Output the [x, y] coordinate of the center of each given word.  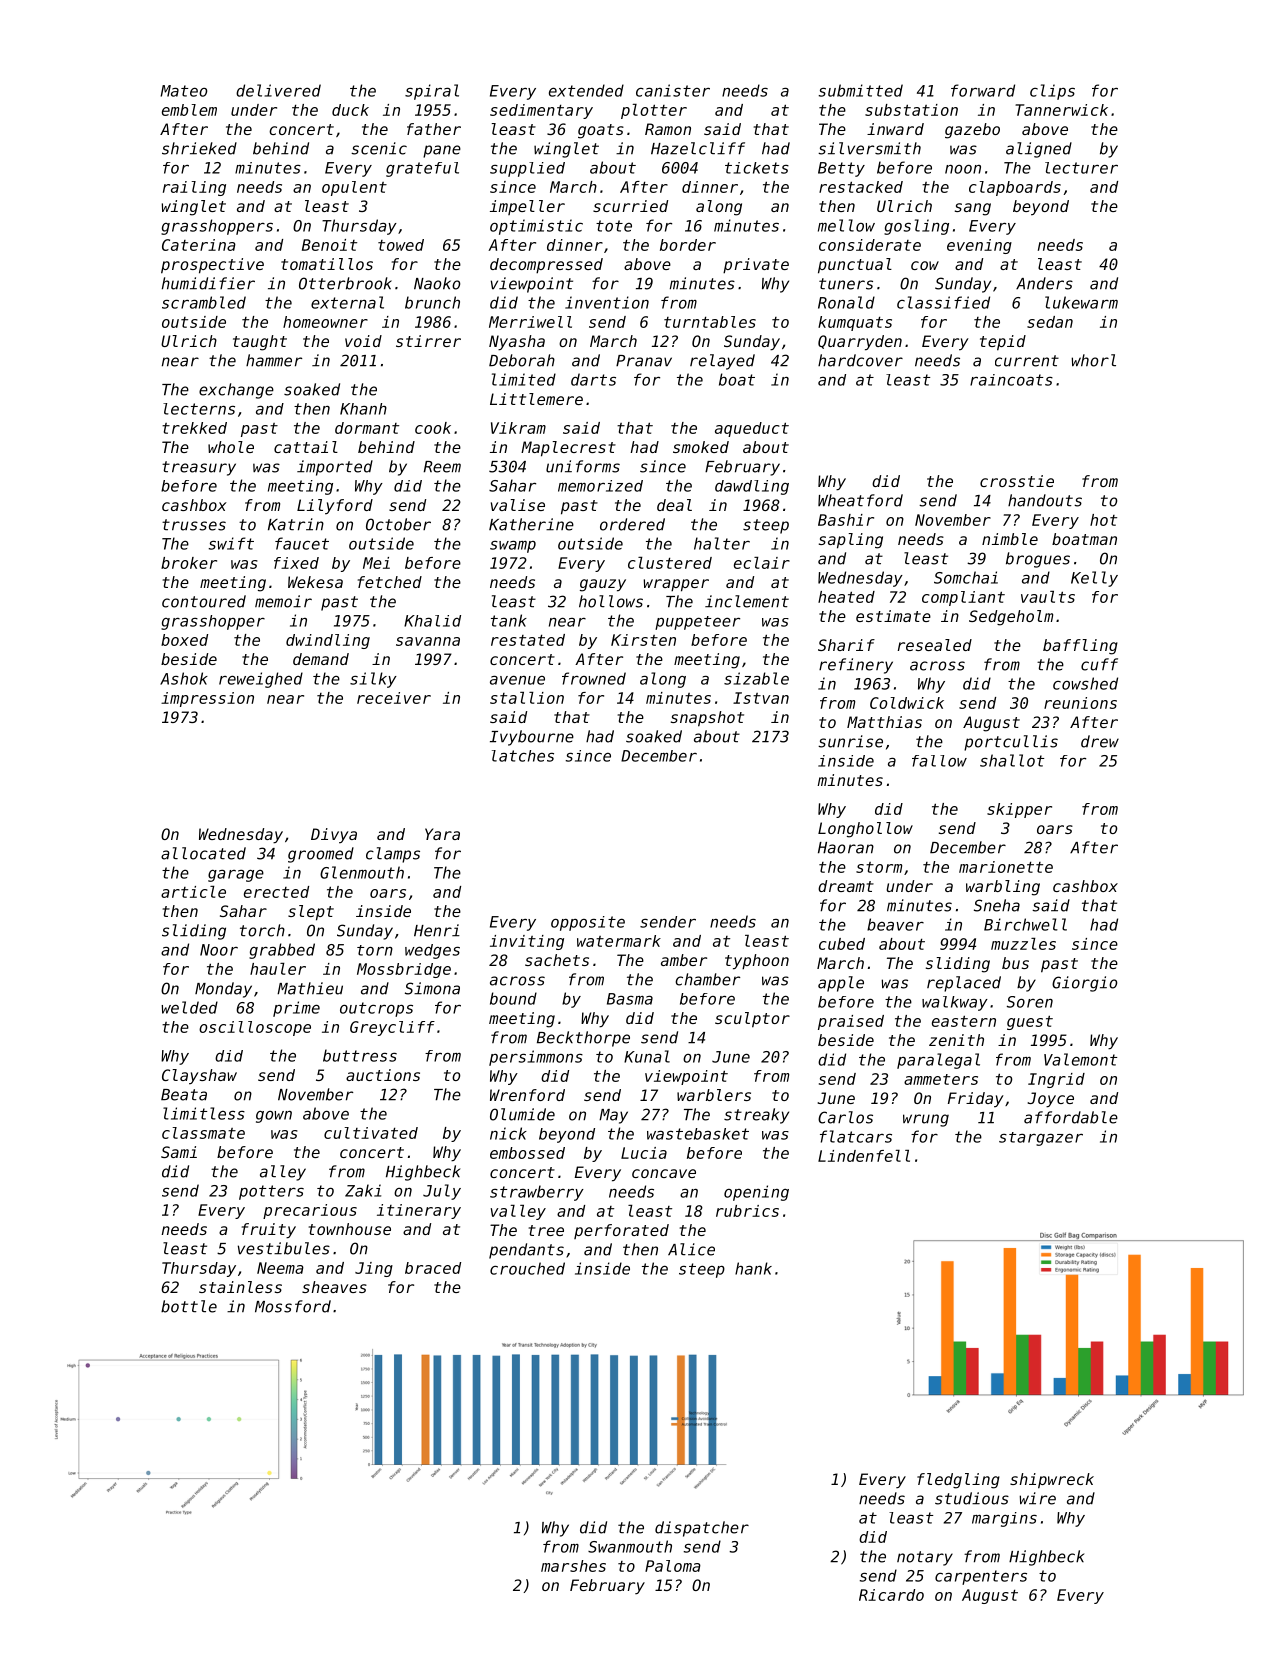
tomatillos [327, 264]
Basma [630, 999]
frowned [594, 678]
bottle [189, 1306]
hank [753, 1268]
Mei [376, 563]
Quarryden [860, 343]
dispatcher [702, 1529]
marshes [573, 1566]
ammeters [941, 1079]
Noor [219, 950]
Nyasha [517, 343]
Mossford [293, 1306]
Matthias [884, 722]
